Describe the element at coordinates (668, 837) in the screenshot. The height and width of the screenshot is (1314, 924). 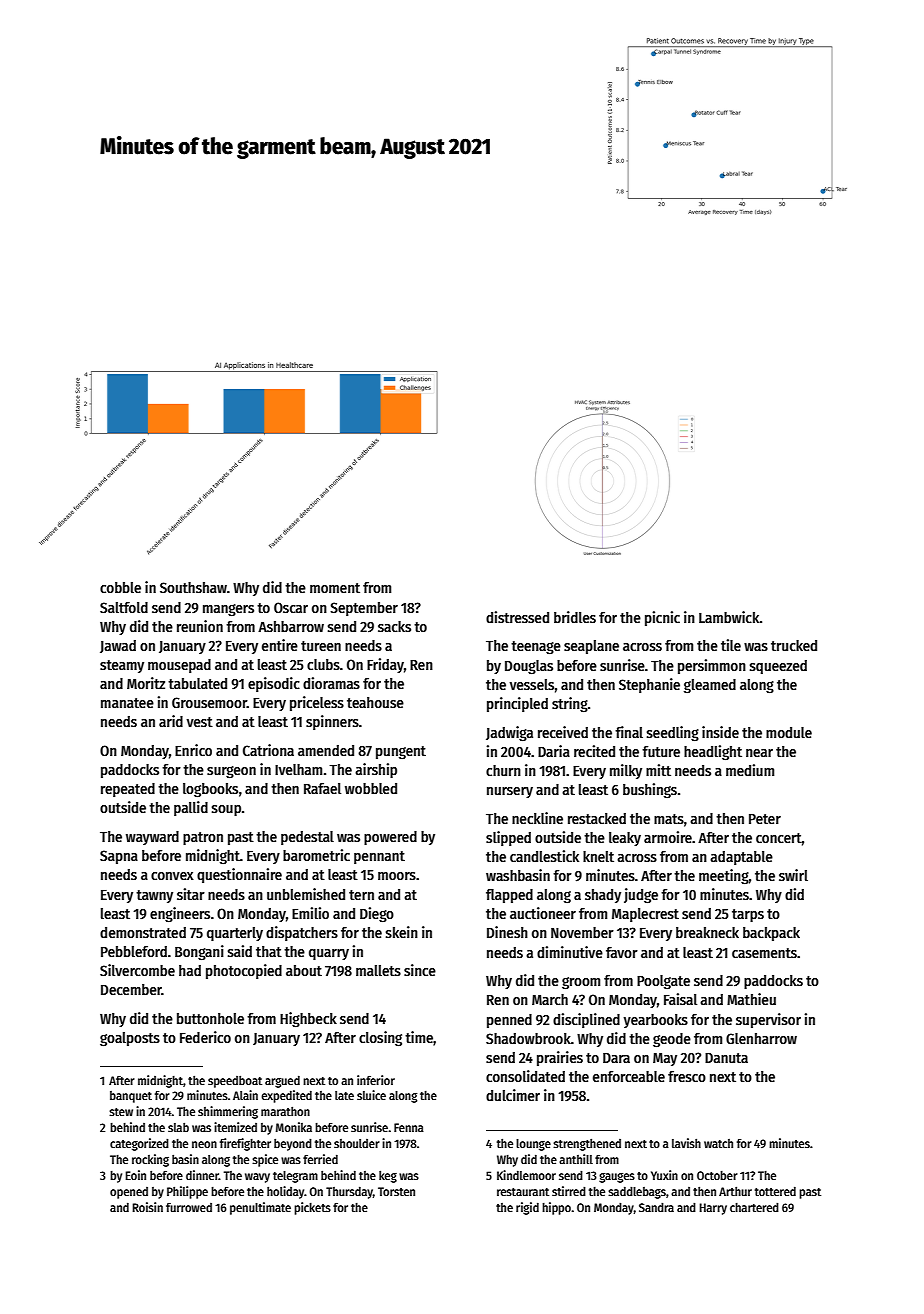
I see `armoire` at that location.
